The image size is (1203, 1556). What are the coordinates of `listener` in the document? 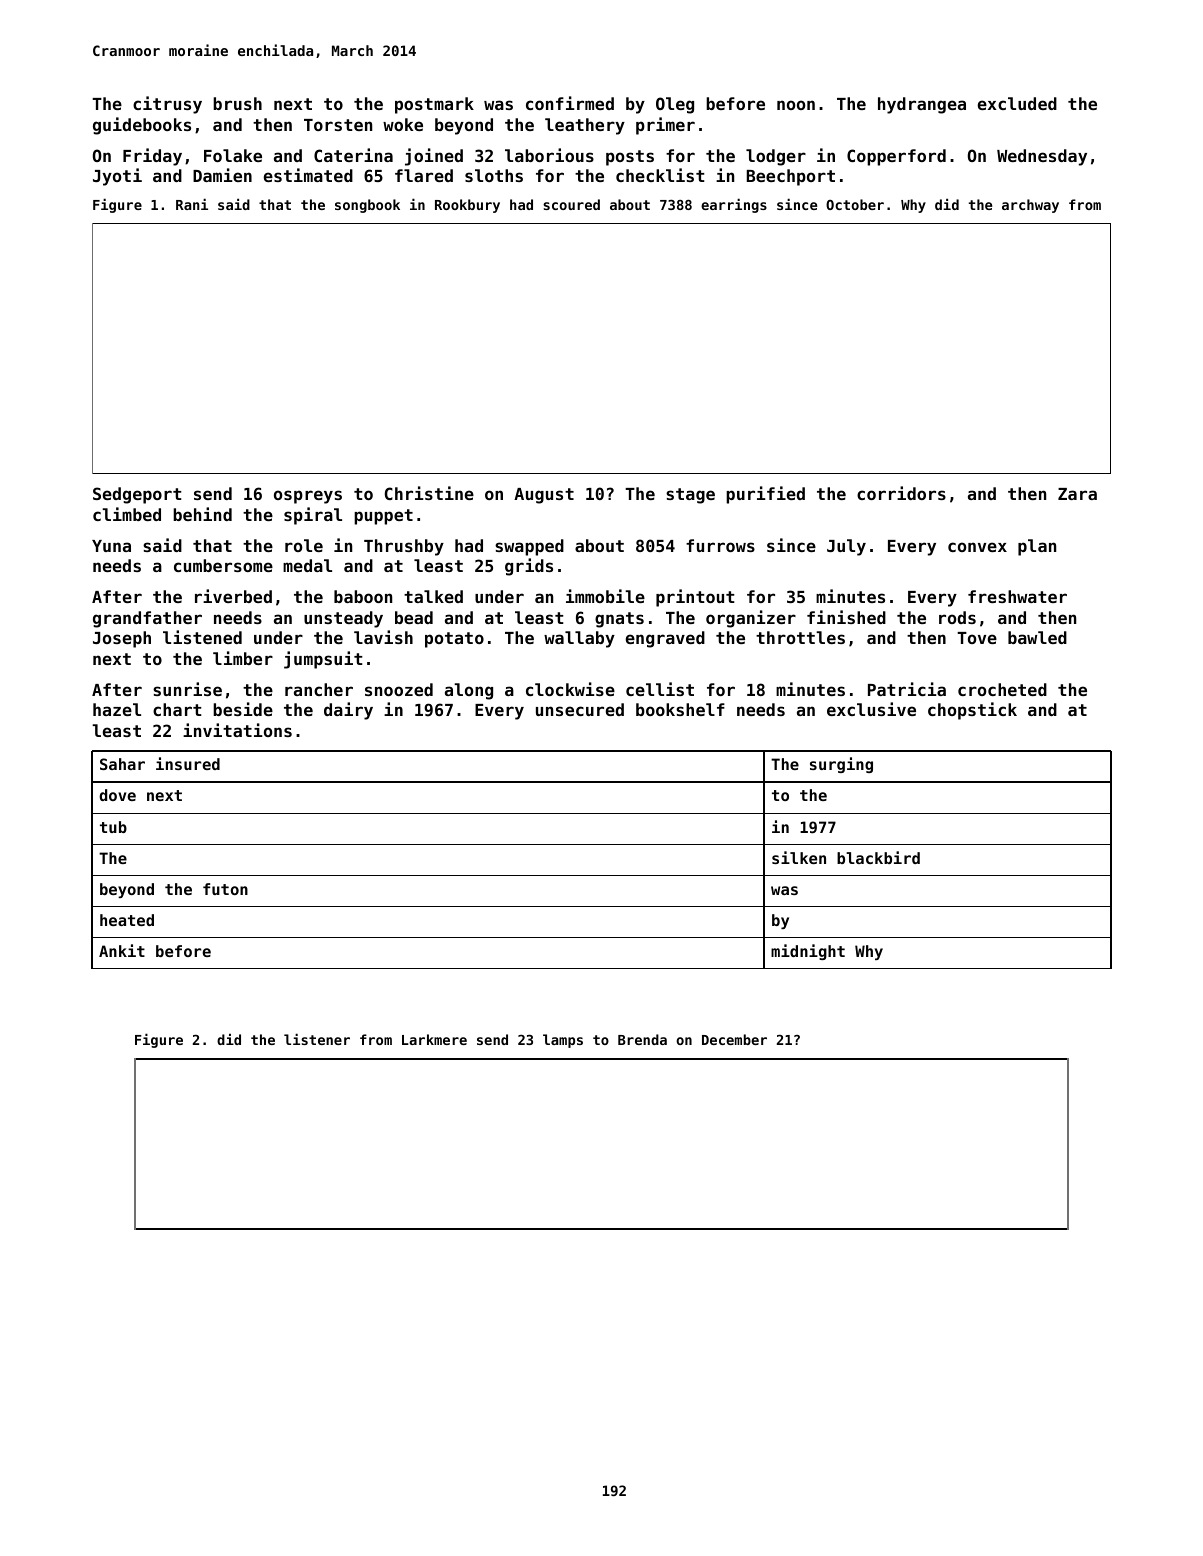 It's located at (317, 1039).
